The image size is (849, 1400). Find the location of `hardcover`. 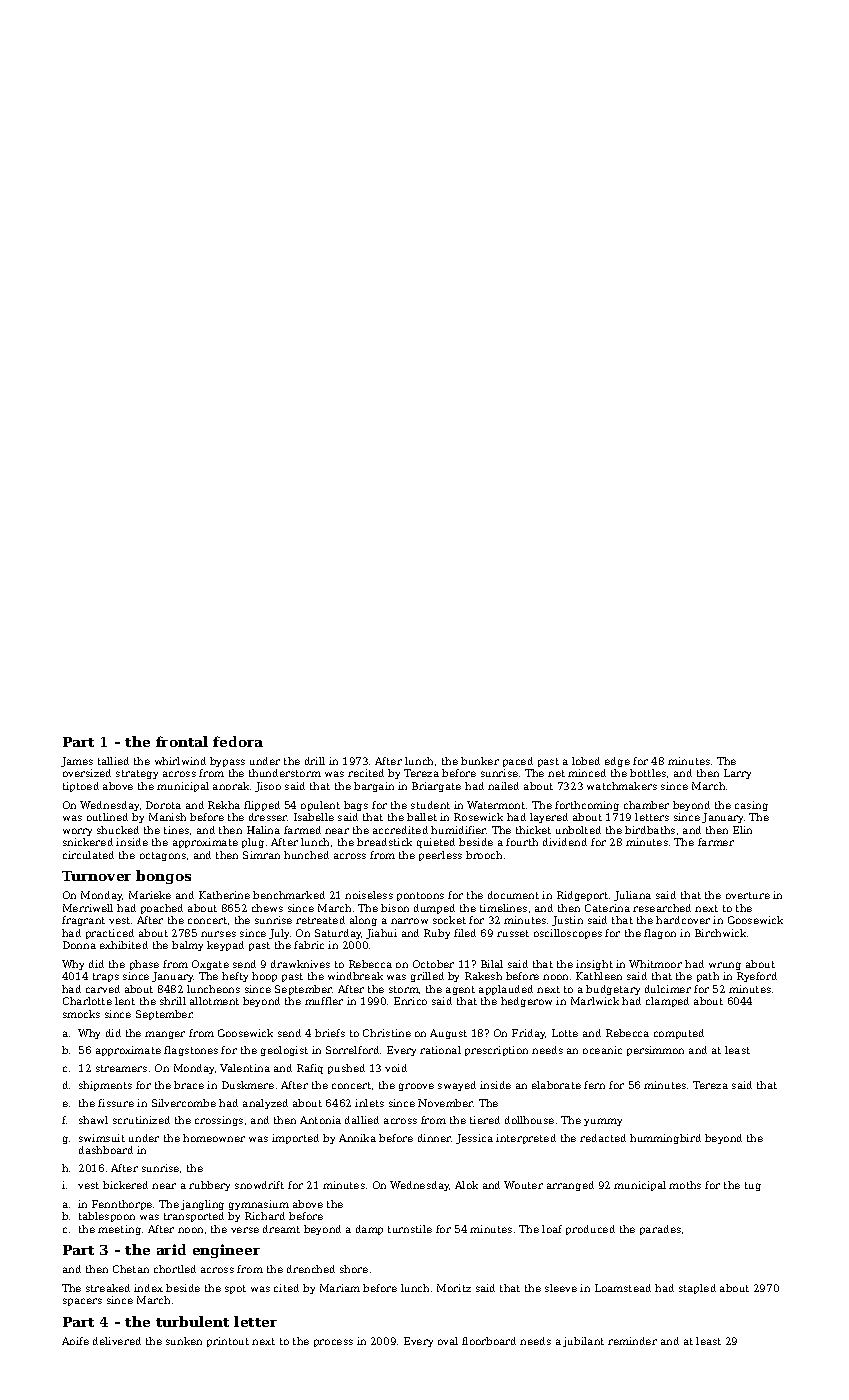

hardcover is located at coordinates (683, 920).
